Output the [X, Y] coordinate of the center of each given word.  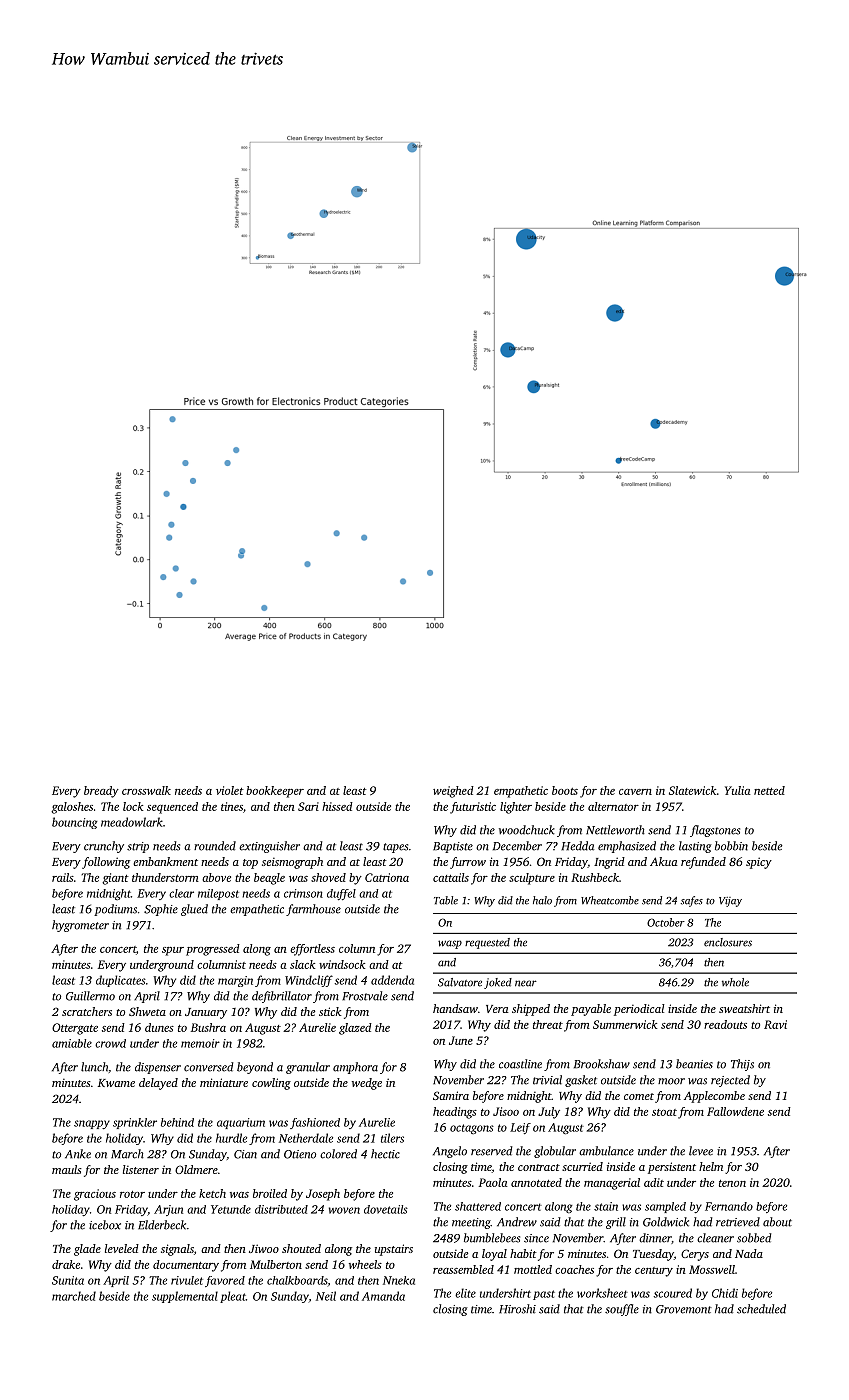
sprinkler [135, 1123]
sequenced [172, 808]
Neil [326, 1296]
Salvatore [460, 982]
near [526, 983]
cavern [635, 792]
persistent [672, 1168]
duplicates [121, 981]
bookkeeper [275, 792]
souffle [622, 1310]
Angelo [450, 1152]
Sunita [68, 1280]
